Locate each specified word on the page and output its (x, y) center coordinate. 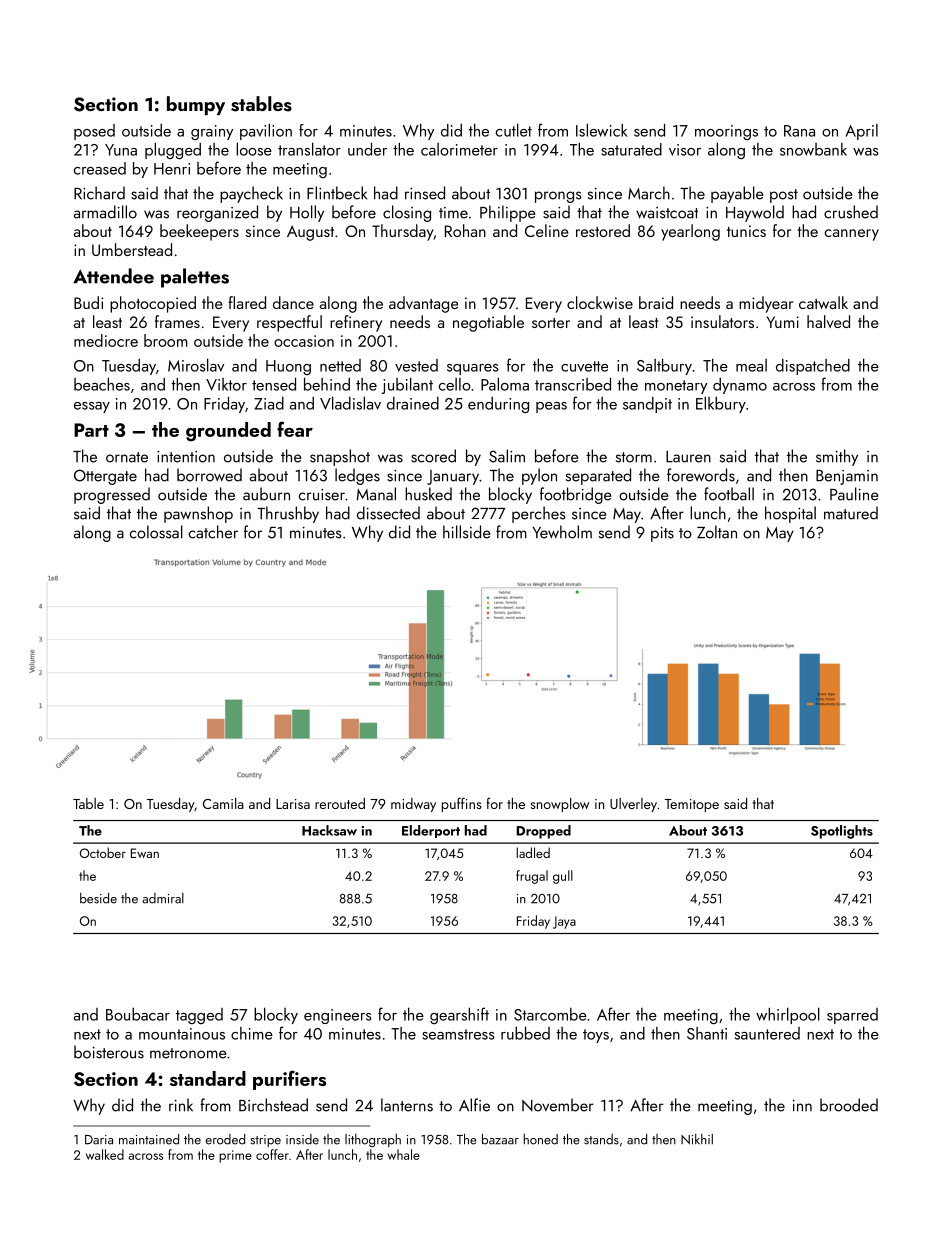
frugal (532, 877)
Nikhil (697, 1139)
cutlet (514, 130)
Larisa (293, 804)
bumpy (196, 105)
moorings (726, 132)
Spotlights (842, 832)
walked (105, 1154)
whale (403, 1154)
